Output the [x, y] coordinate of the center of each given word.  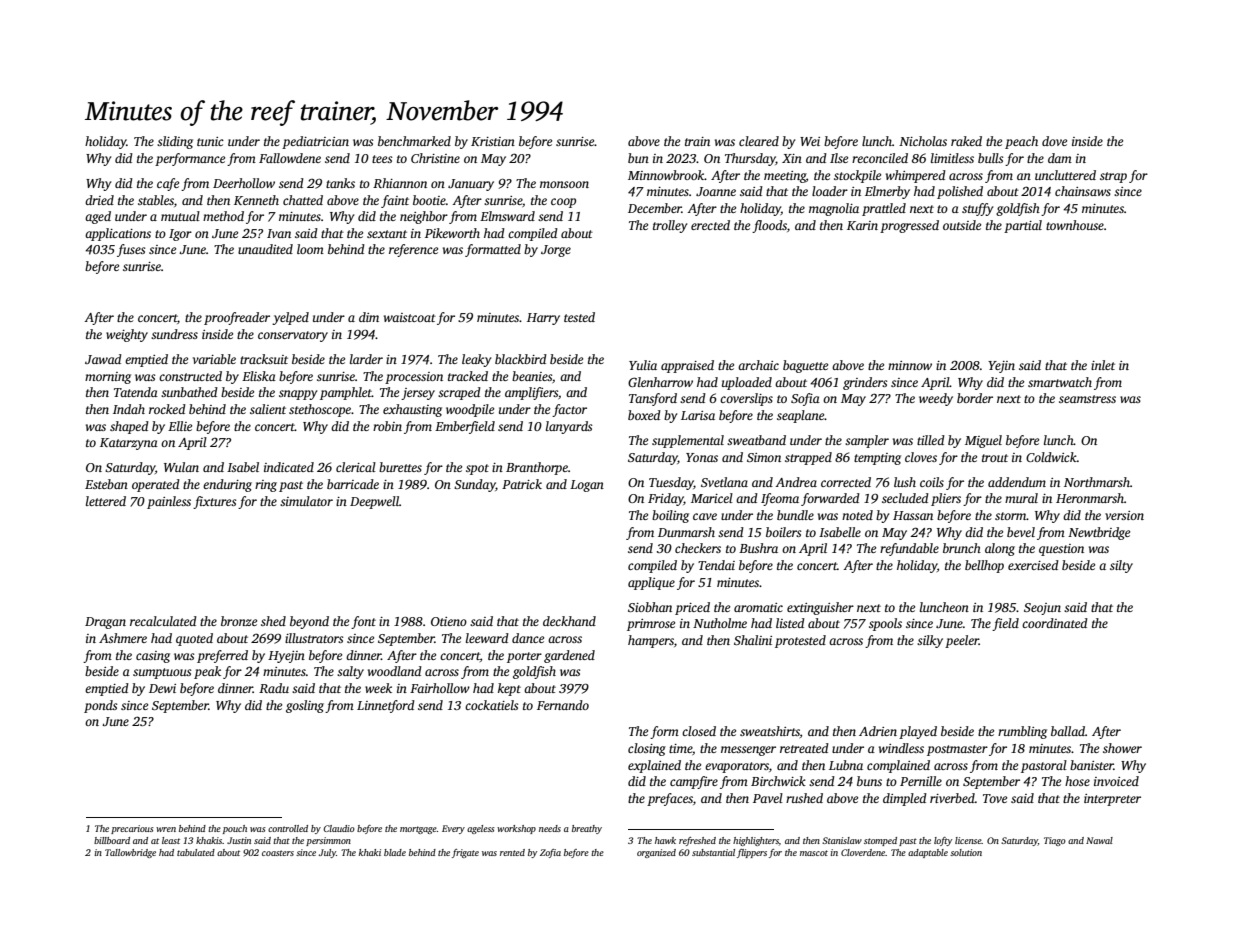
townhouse [1075, 225]
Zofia [550, 853]
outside [962, 225]
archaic [758, 365]
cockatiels [491, 705]
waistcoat [410, 317]
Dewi [162, 688]
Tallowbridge [130, 853]
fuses [131, 250]
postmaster [957, 750]
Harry [543, 319]
